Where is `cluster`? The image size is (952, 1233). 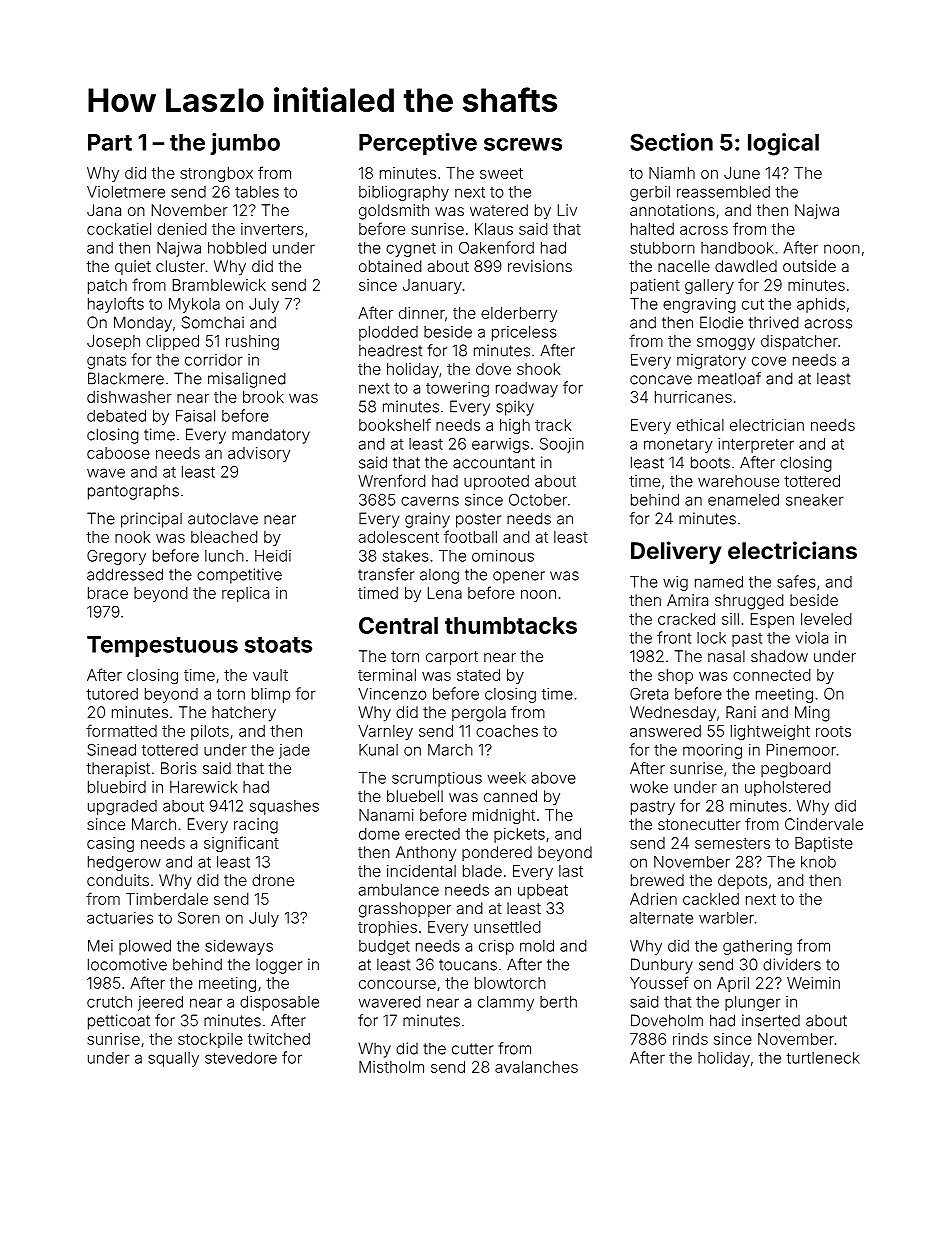 cluster is located at coordinates (180, 266).
